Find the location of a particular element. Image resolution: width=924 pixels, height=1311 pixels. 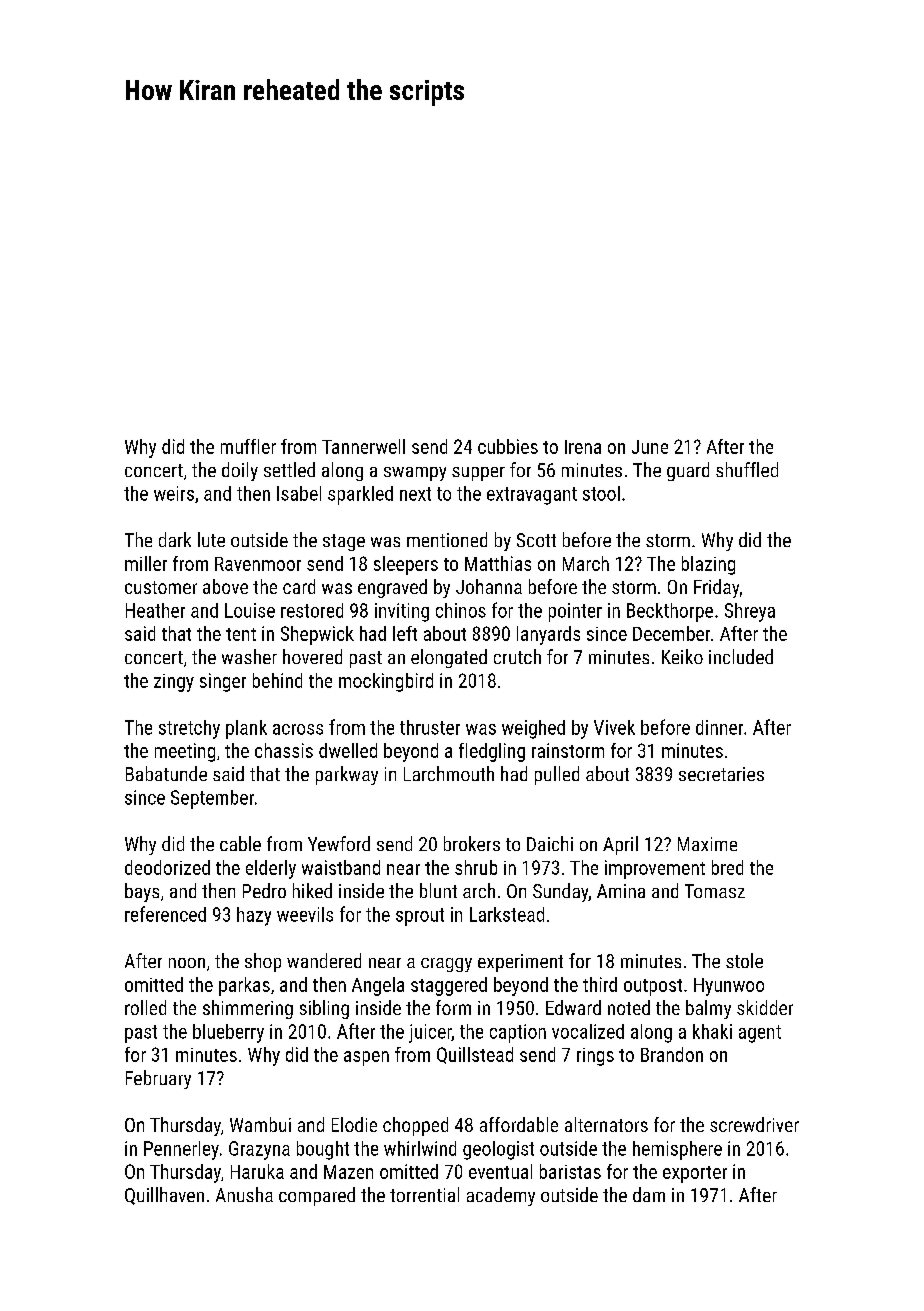

deodorized is located at coordinates (167, 867).
